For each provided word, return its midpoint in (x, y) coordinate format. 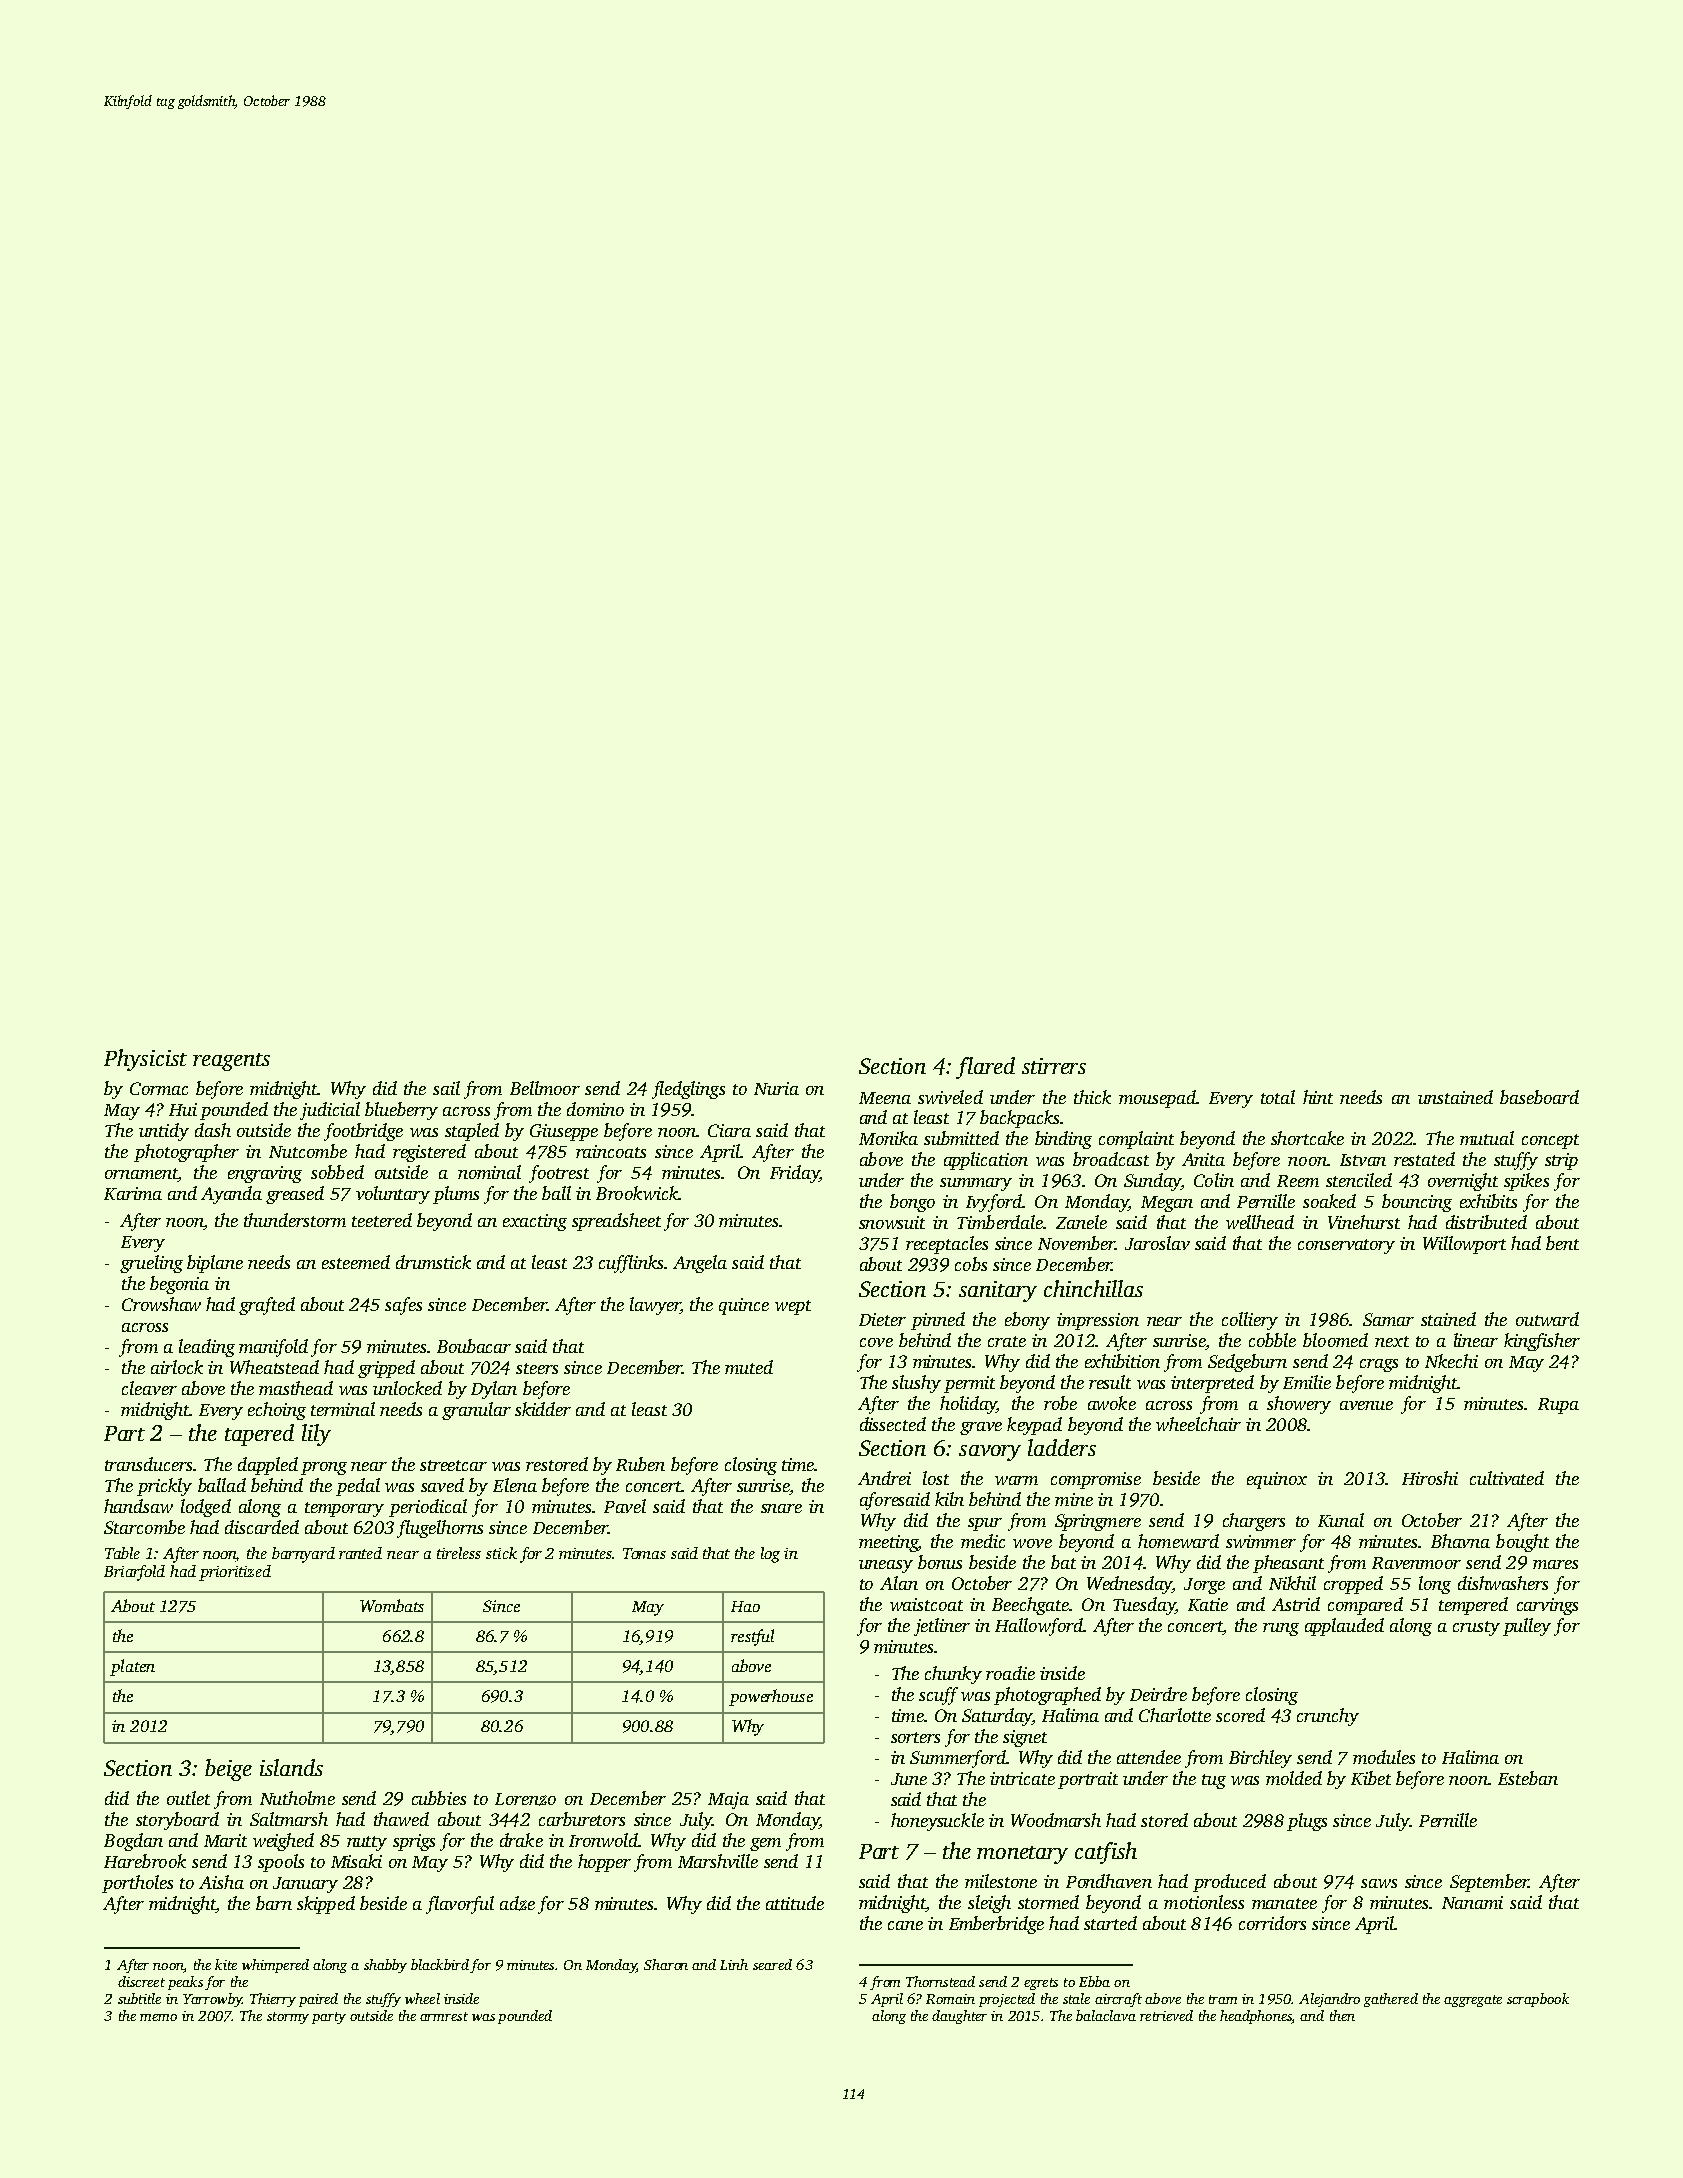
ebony (1027, 1321)
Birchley (1260, 1759)
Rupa (1558, 1406)
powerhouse (771, 1697)
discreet (141, 1981)
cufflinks (631, 1264)
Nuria (776, 1088)
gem (765, 1844)
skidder (543, 1409)
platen (132, 1667)
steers (537, 1368)
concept (1550, 1141)
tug (1214, 1781)
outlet (188, 1798)
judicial (330, 1111)
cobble (1272, 1340)
